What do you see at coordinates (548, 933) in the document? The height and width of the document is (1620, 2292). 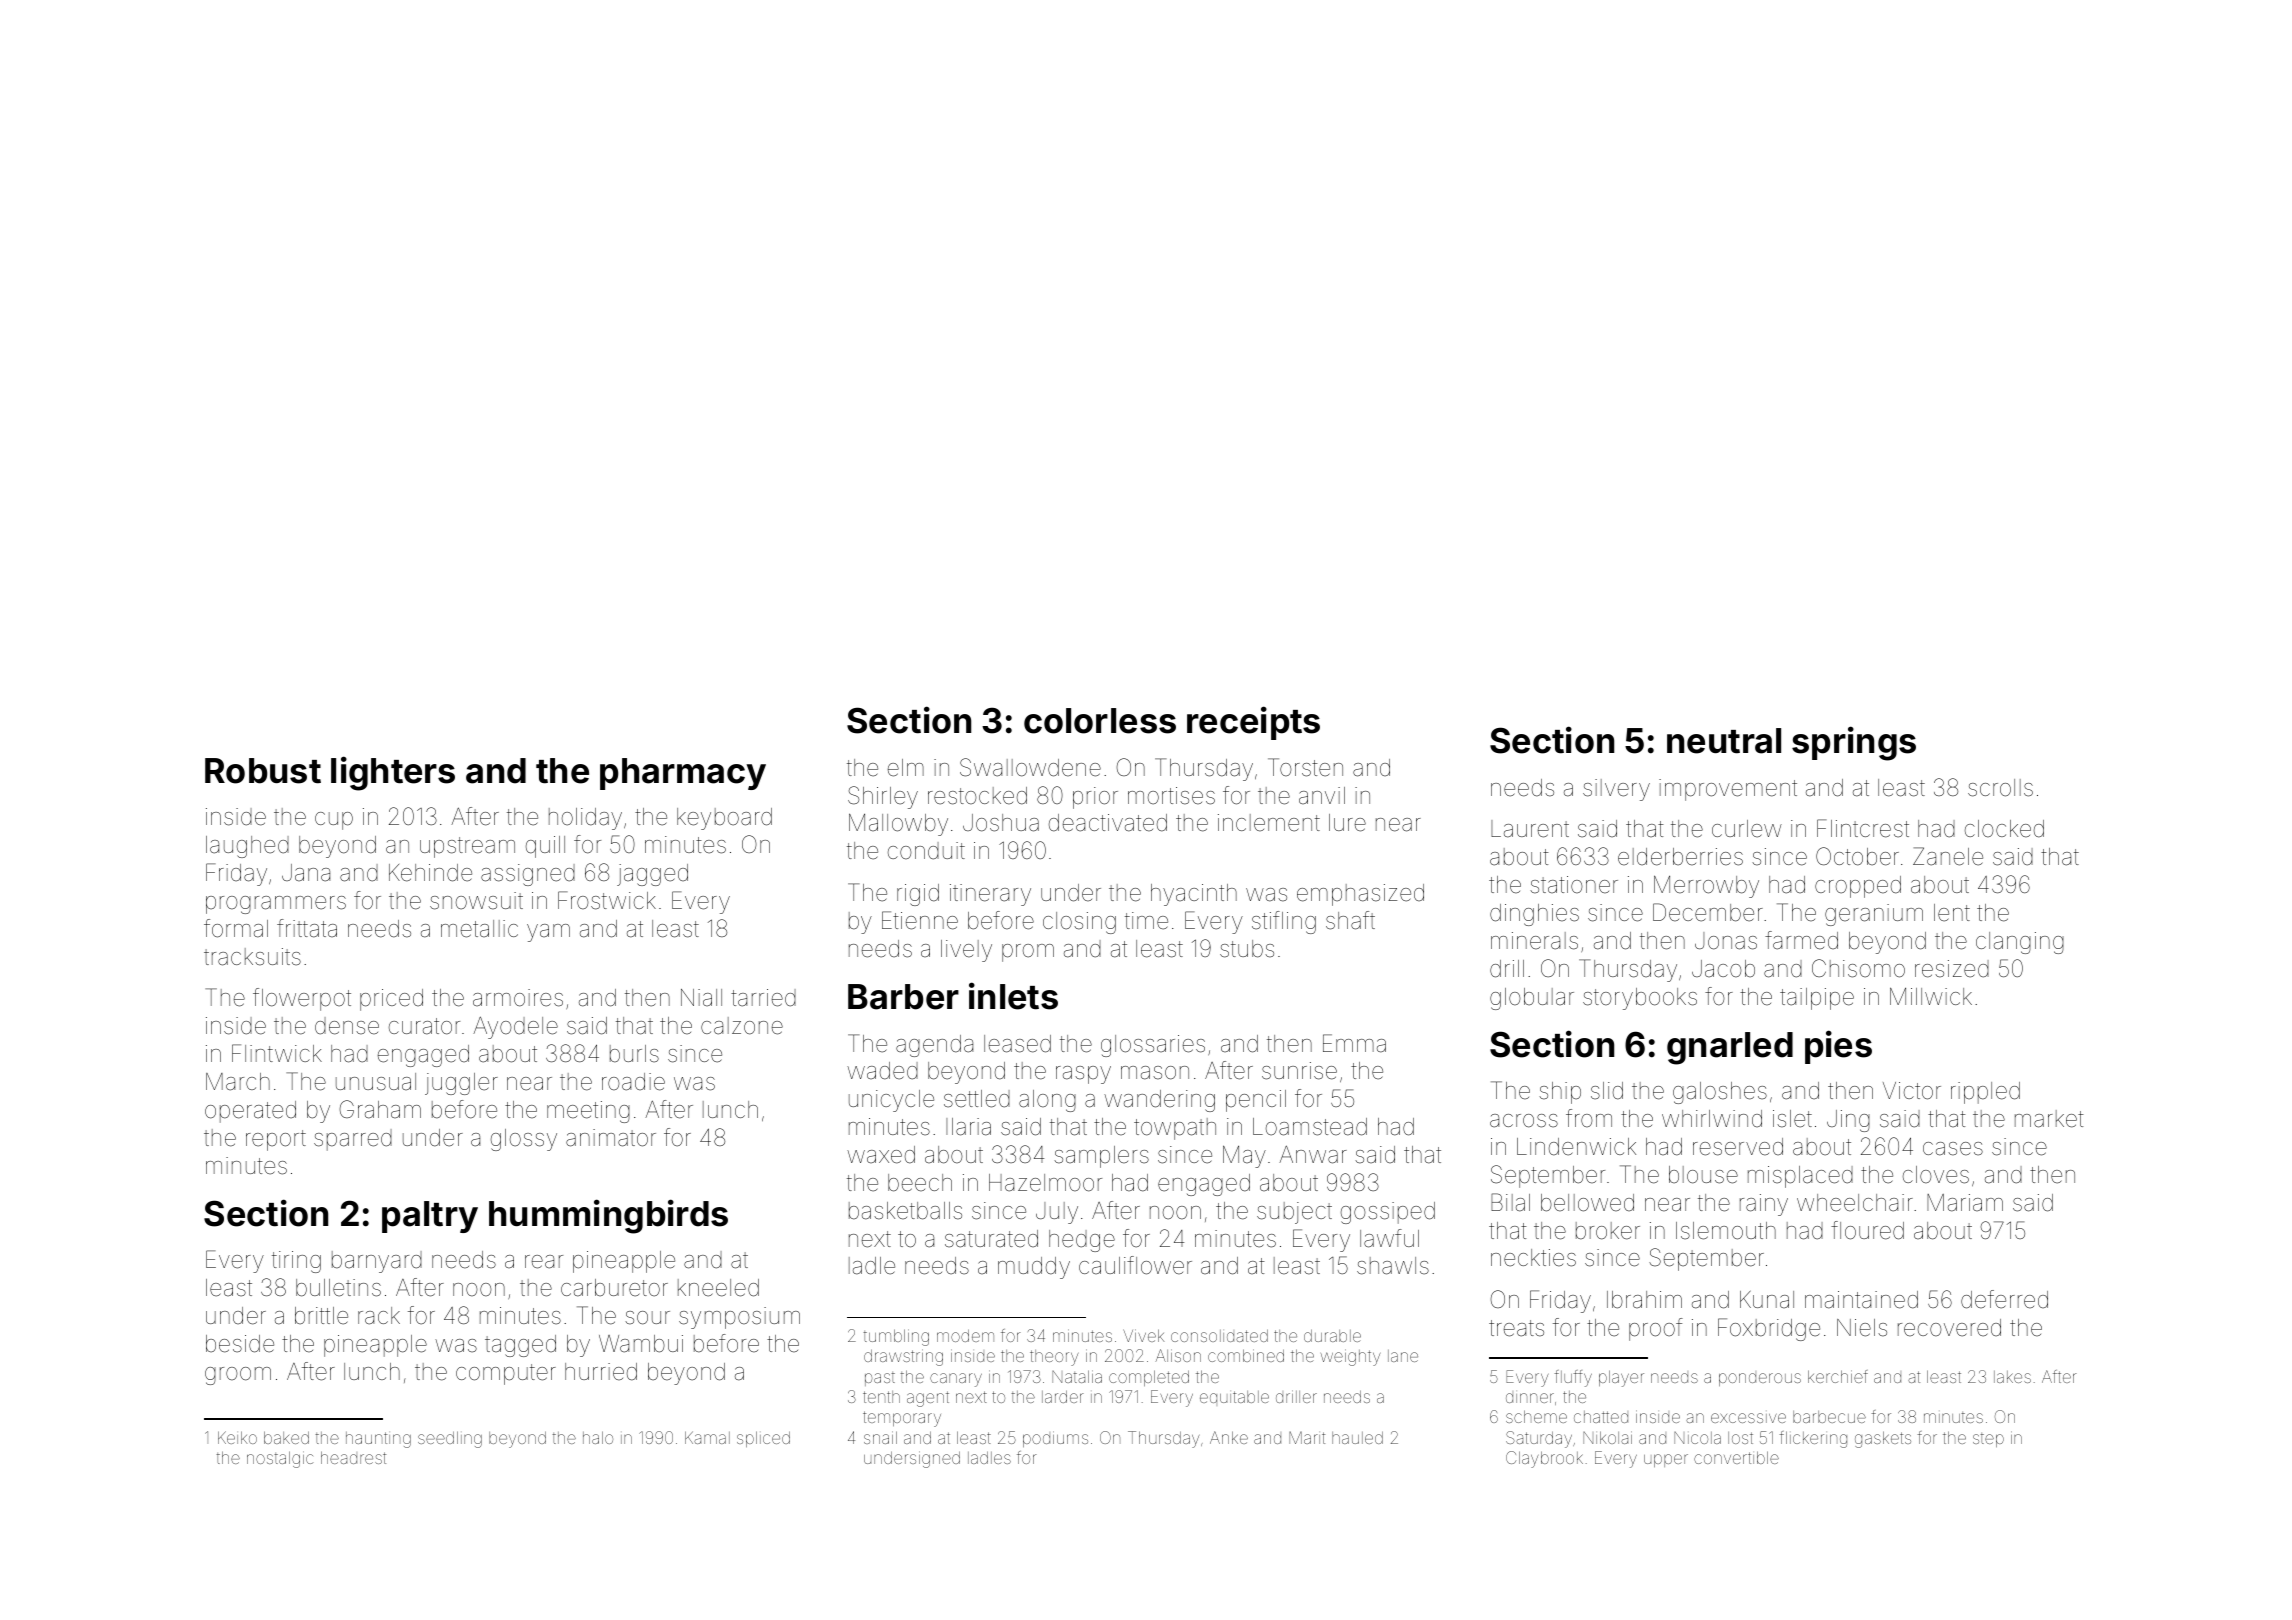 I see `yam` at bounding box center [548, 933].
